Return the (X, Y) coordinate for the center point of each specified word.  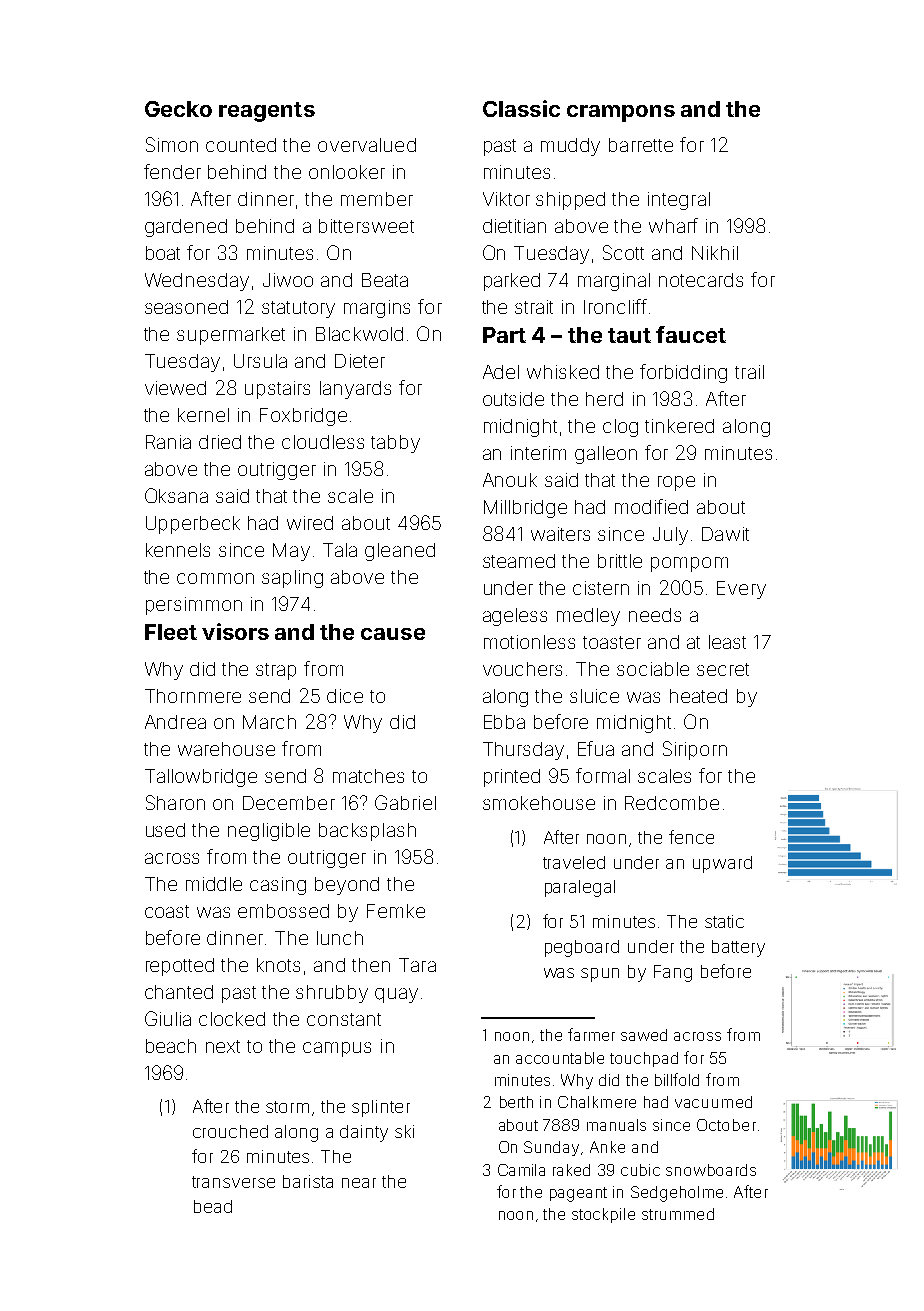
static (724, 921)
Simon (172, 144)
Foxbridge (303, 417)
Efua (596, 748)
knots (278, 965)
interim (538, 453)
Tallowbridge (201, 778)
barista (308, 1181)
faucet (691, 334)
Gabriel (405, 802)
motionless (529, 642)
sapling (292, 579)
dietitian (514, 226)
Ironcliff (615, 306)
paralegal (580, 888)
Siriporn (695, 750)
